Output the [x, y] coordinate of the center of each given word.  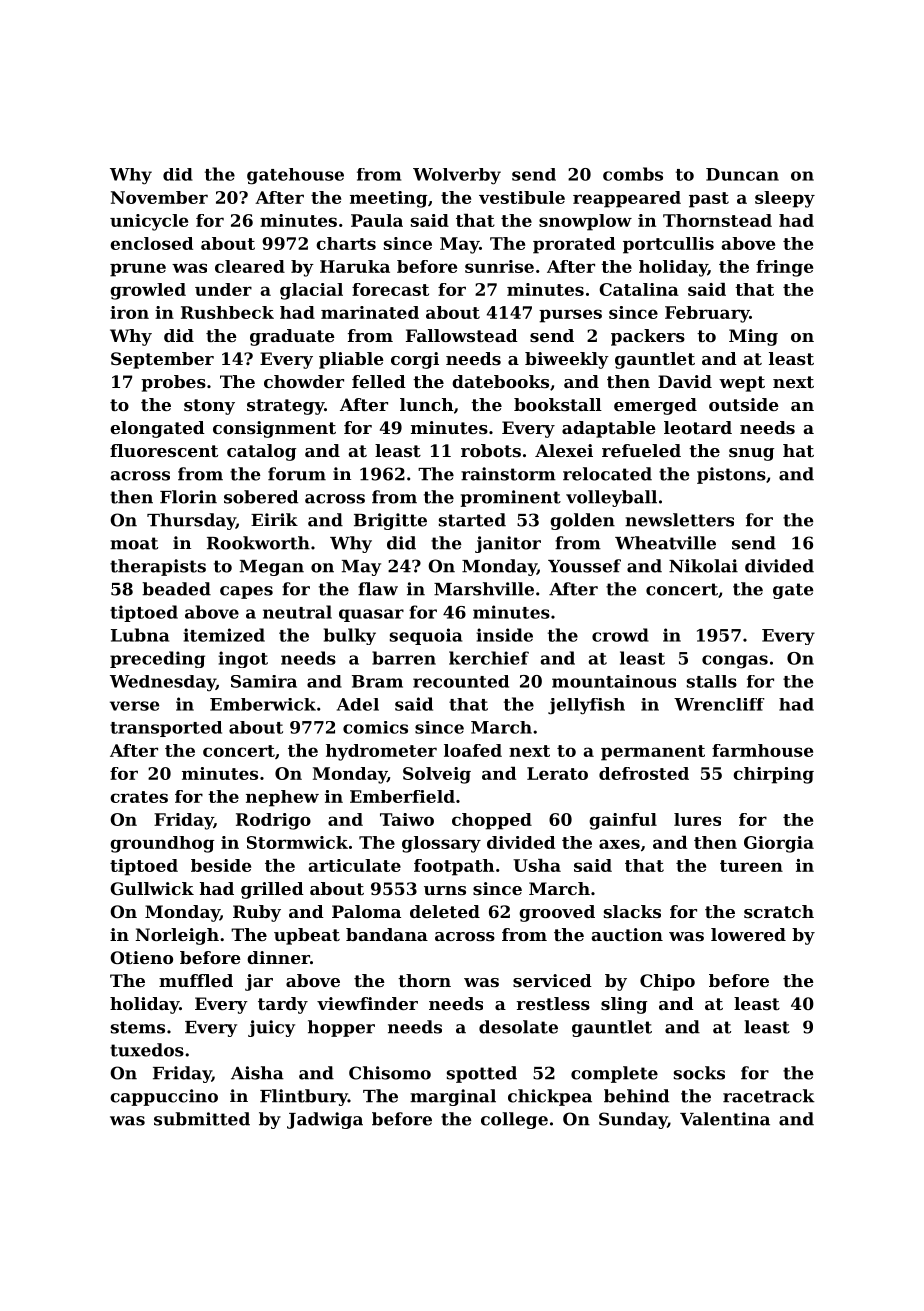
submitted [202, 1119]
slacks [632, 911]
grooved [557, 913]
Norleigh [177, 936]
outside [744, 404]
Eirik [274, 519]
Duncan [742, 174]
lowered [748, 934]
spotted [482, 1074]
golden [582, 521]
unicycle [149, 222]
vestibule [522, 197]
